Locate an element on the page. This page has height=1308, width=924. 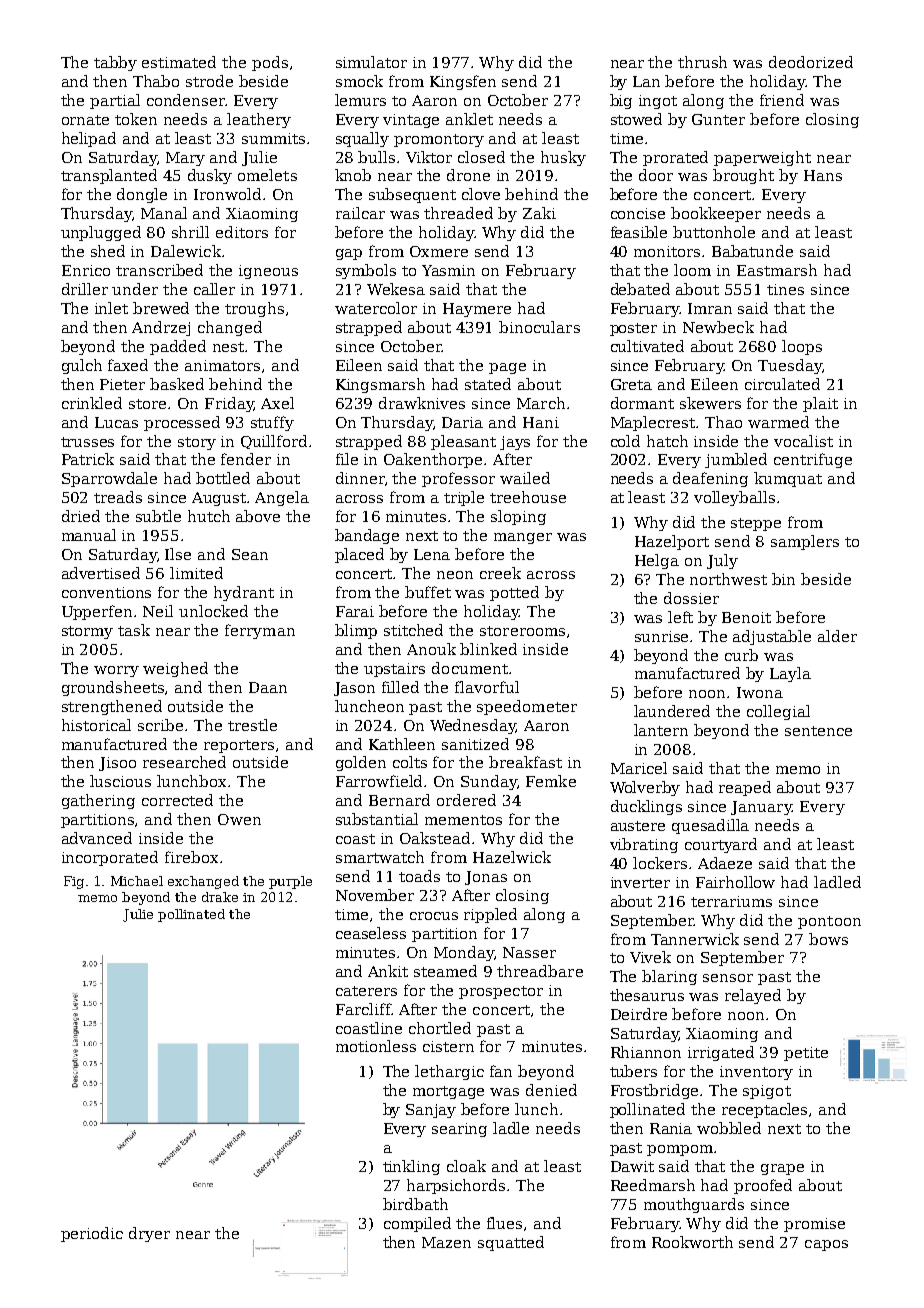
Sean is located at coordinates (250, 554).
